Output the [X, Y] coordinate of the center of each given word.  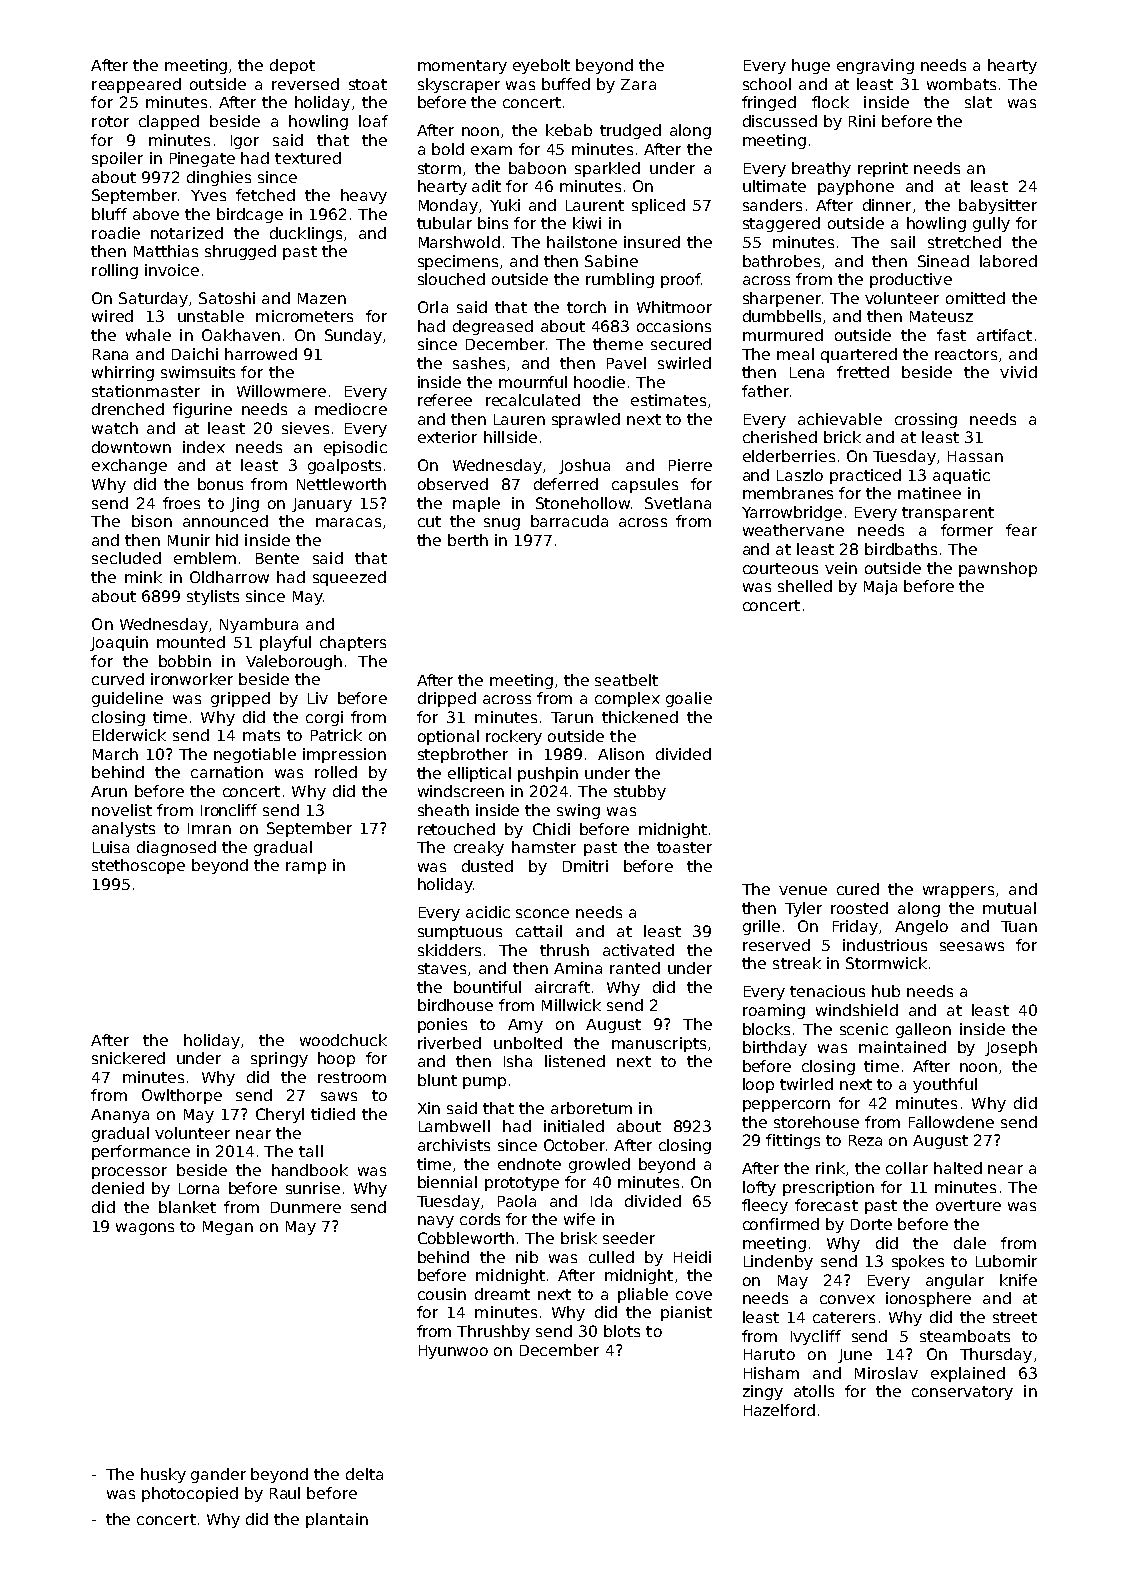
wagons [145, 1229]
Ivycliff [816, 1337]
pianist [686, 1313]
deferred [566, 484]
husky [163, 1475]
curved [118, 679]
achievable [840, 419]
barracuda [569, 521]
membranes [788, 493]
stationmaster [146, 391]
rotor [110, 121]
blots [622, 1331]
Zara [638, 84]
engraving [875, 66]
